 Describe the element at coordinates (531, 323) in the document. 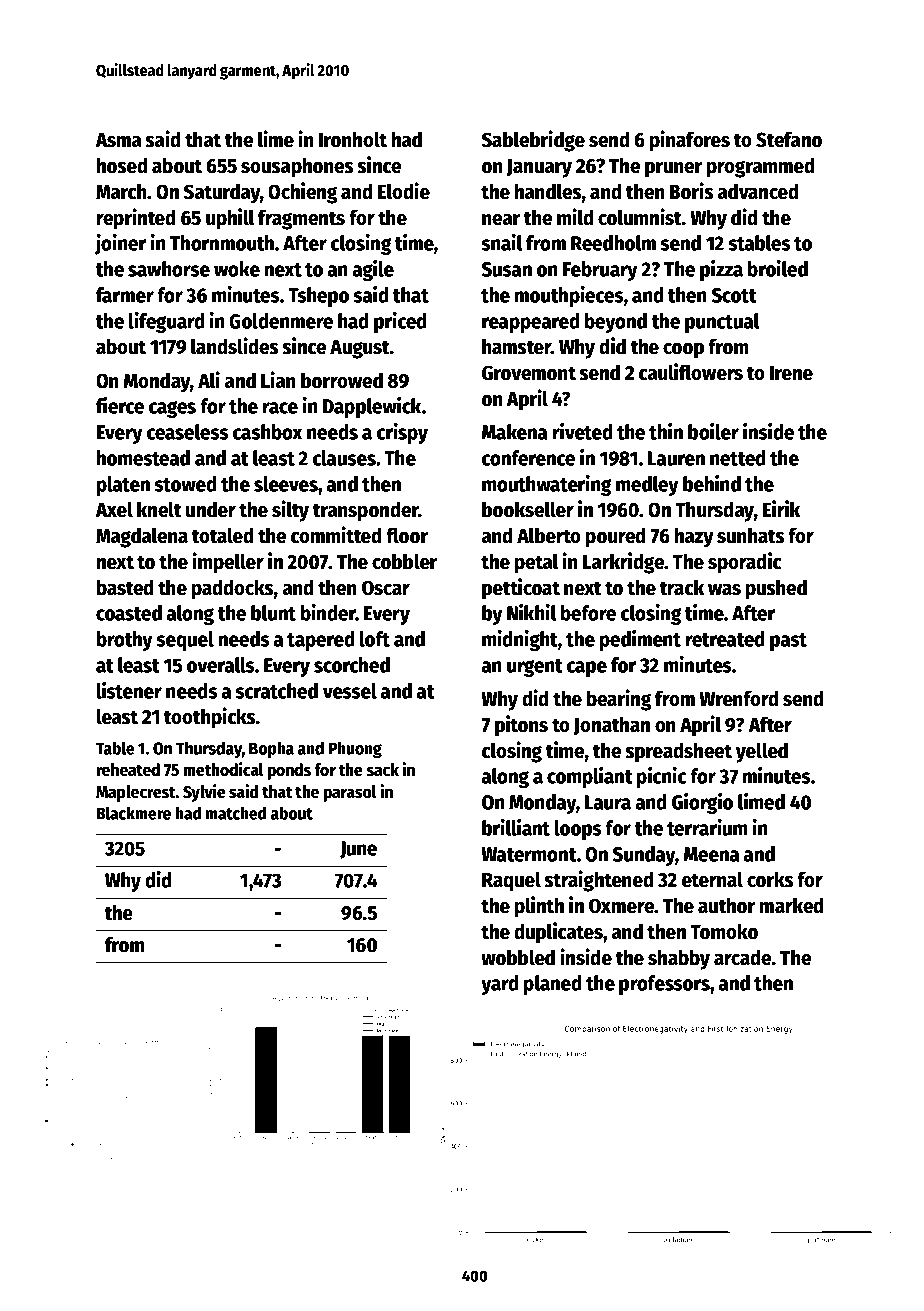

I see `reappeared` at that location.
